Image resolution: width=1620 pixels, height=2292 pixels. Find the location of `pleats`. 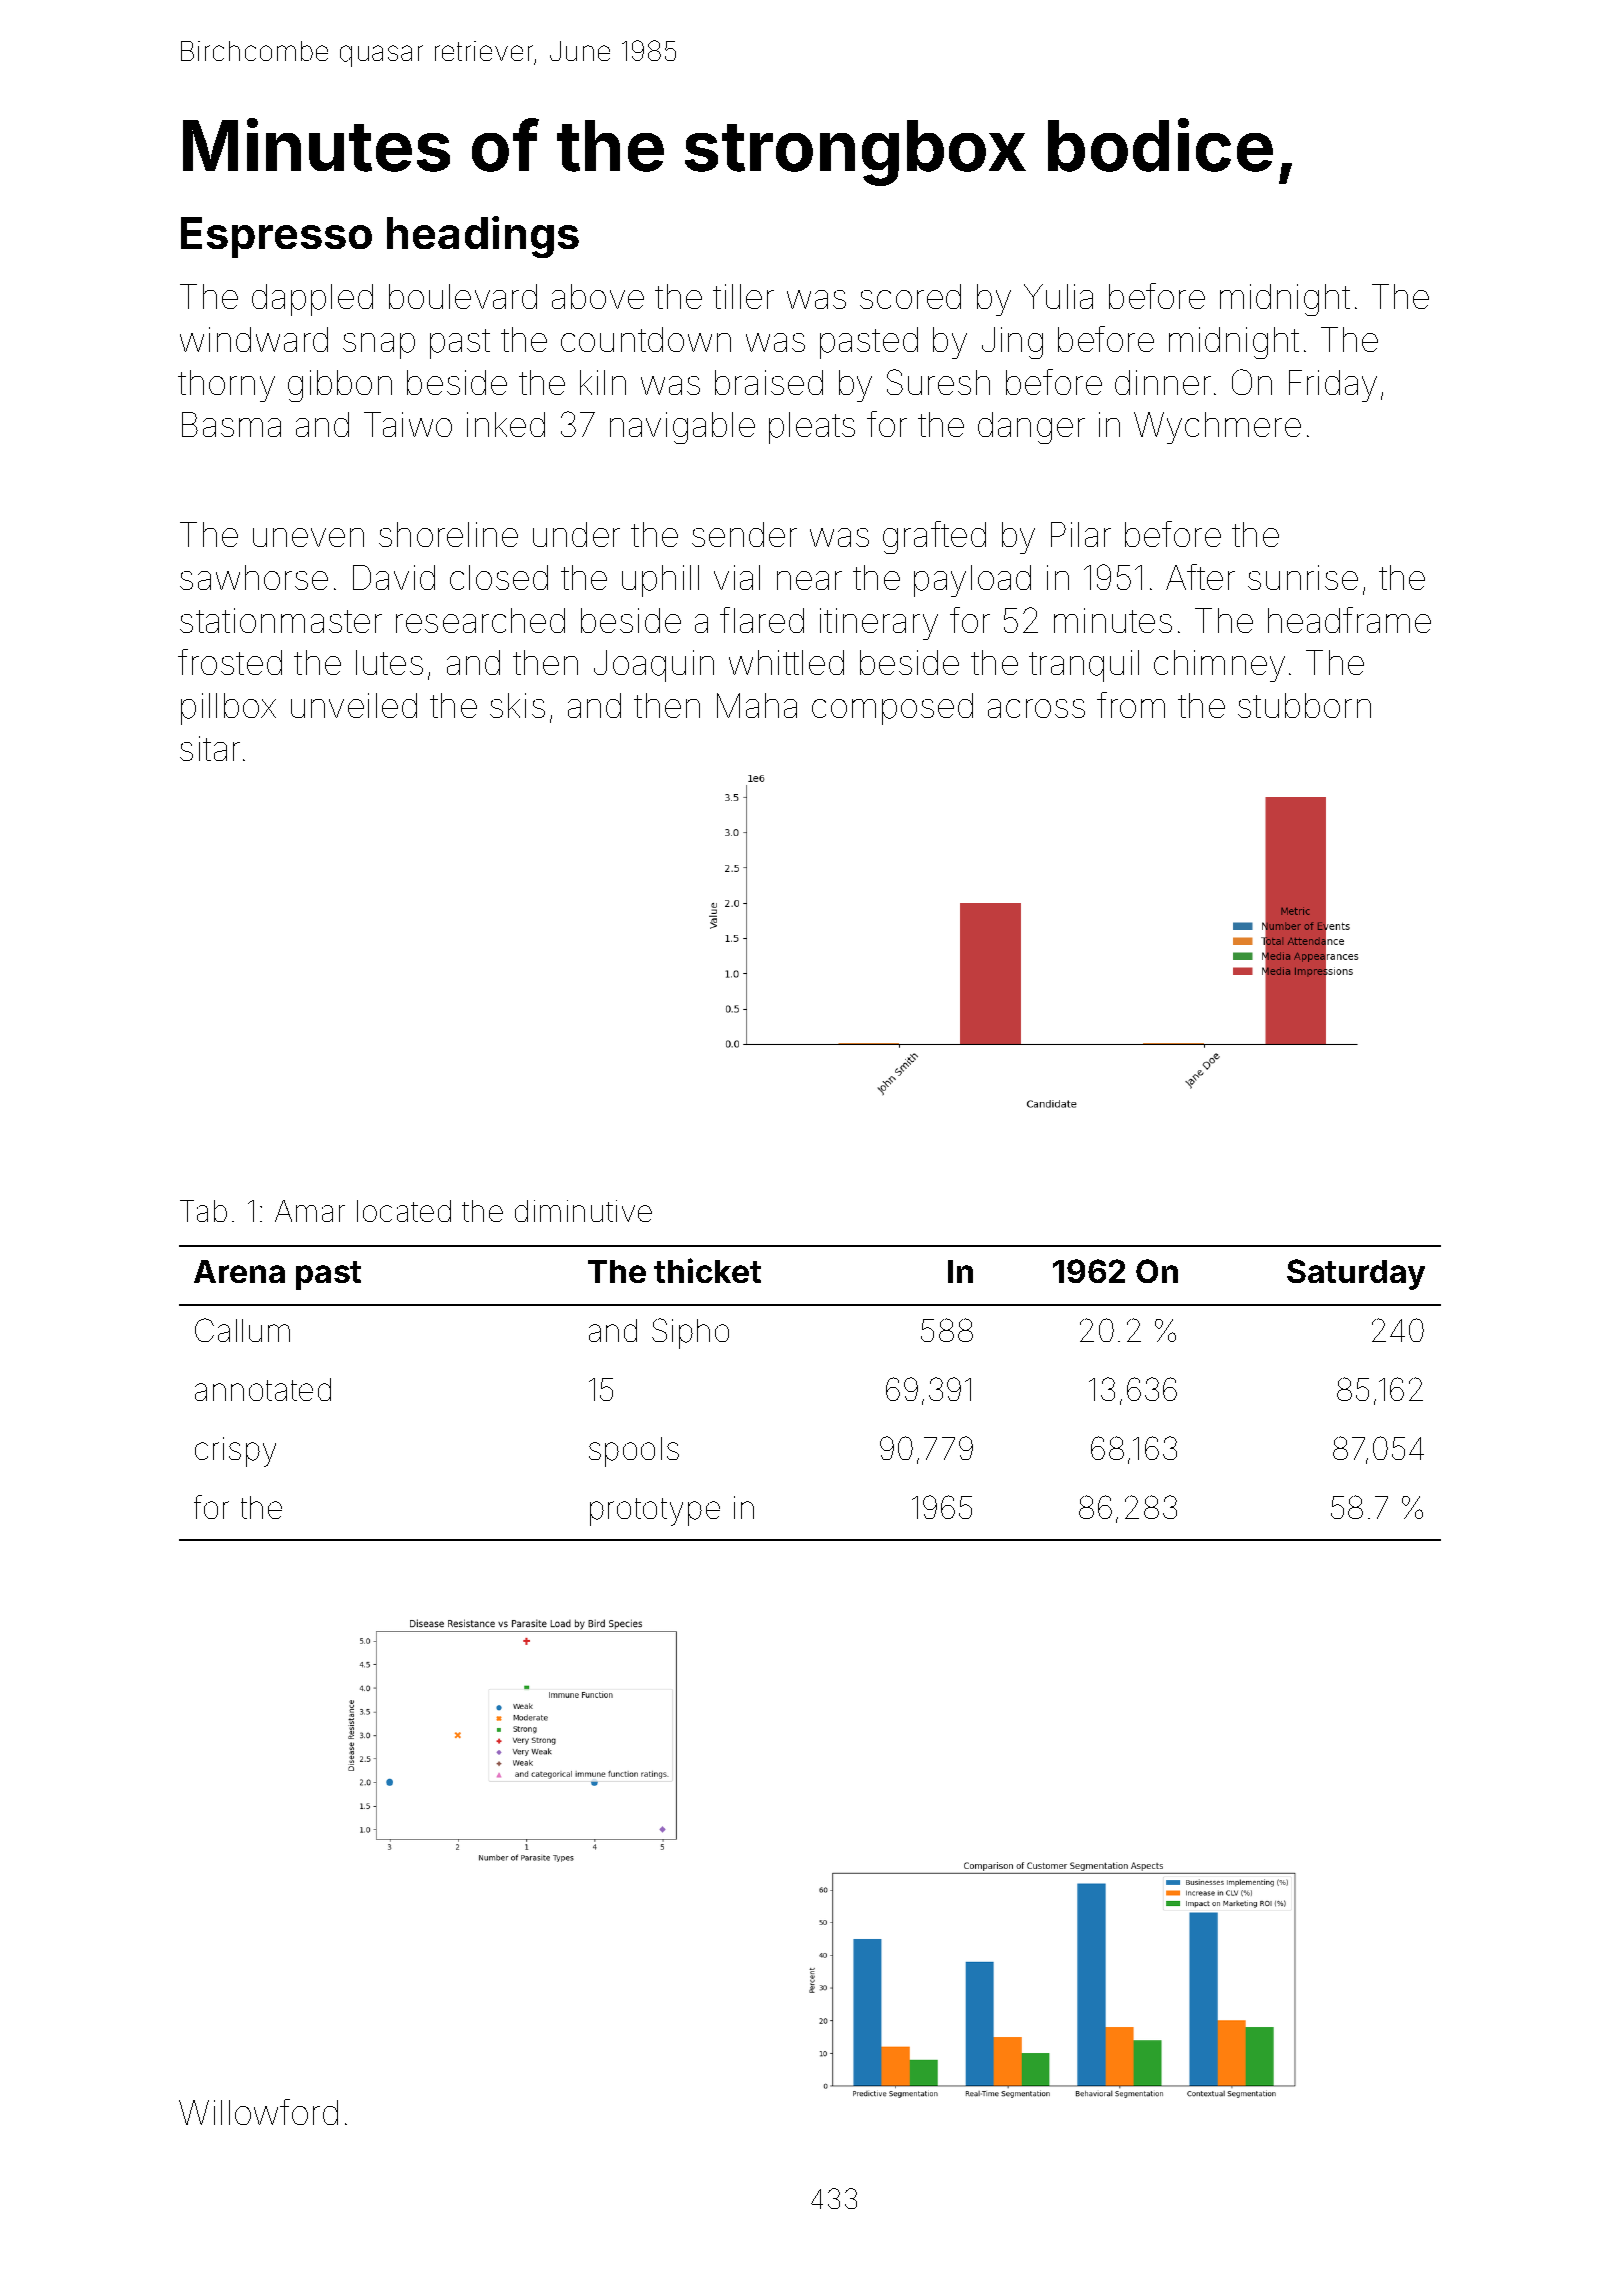

pleats is located at coordinates (812, 428).
